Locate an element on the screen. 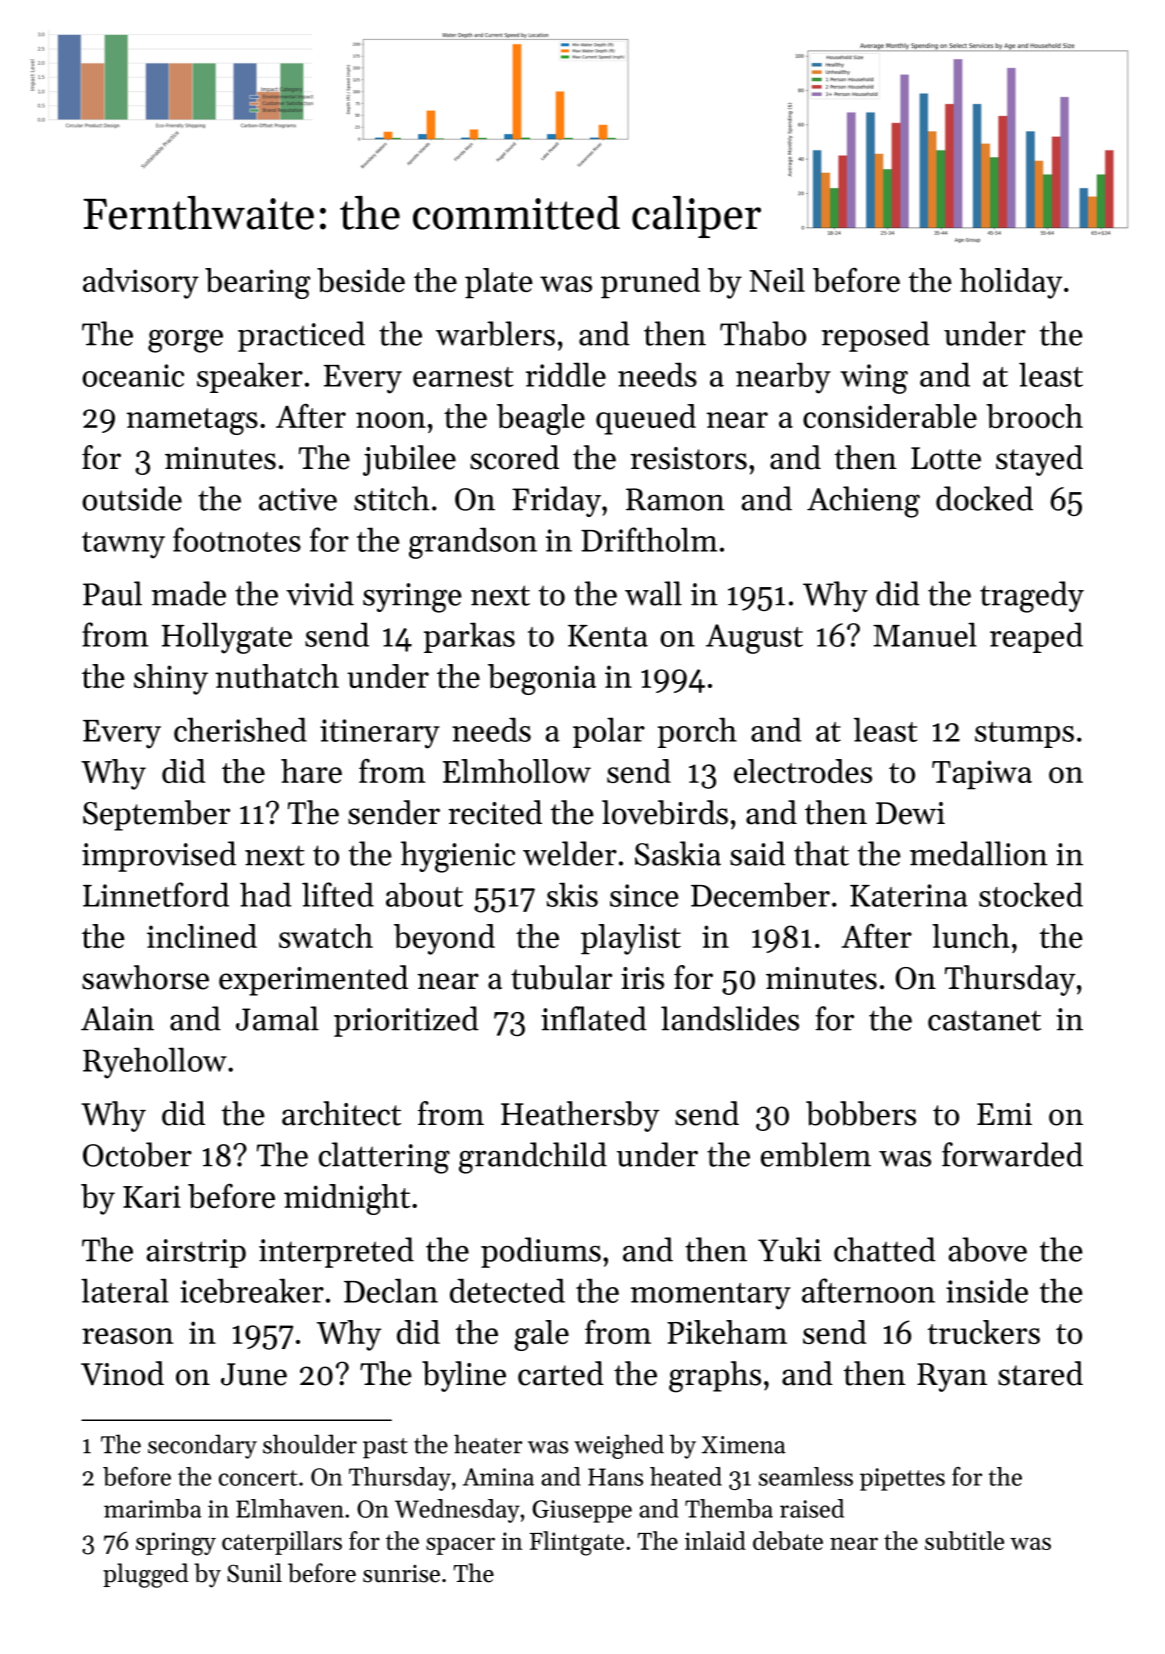 Image resolution: width=1165 pixels, height=1654 pixels. shiny is located at coordinates (171, 679).
